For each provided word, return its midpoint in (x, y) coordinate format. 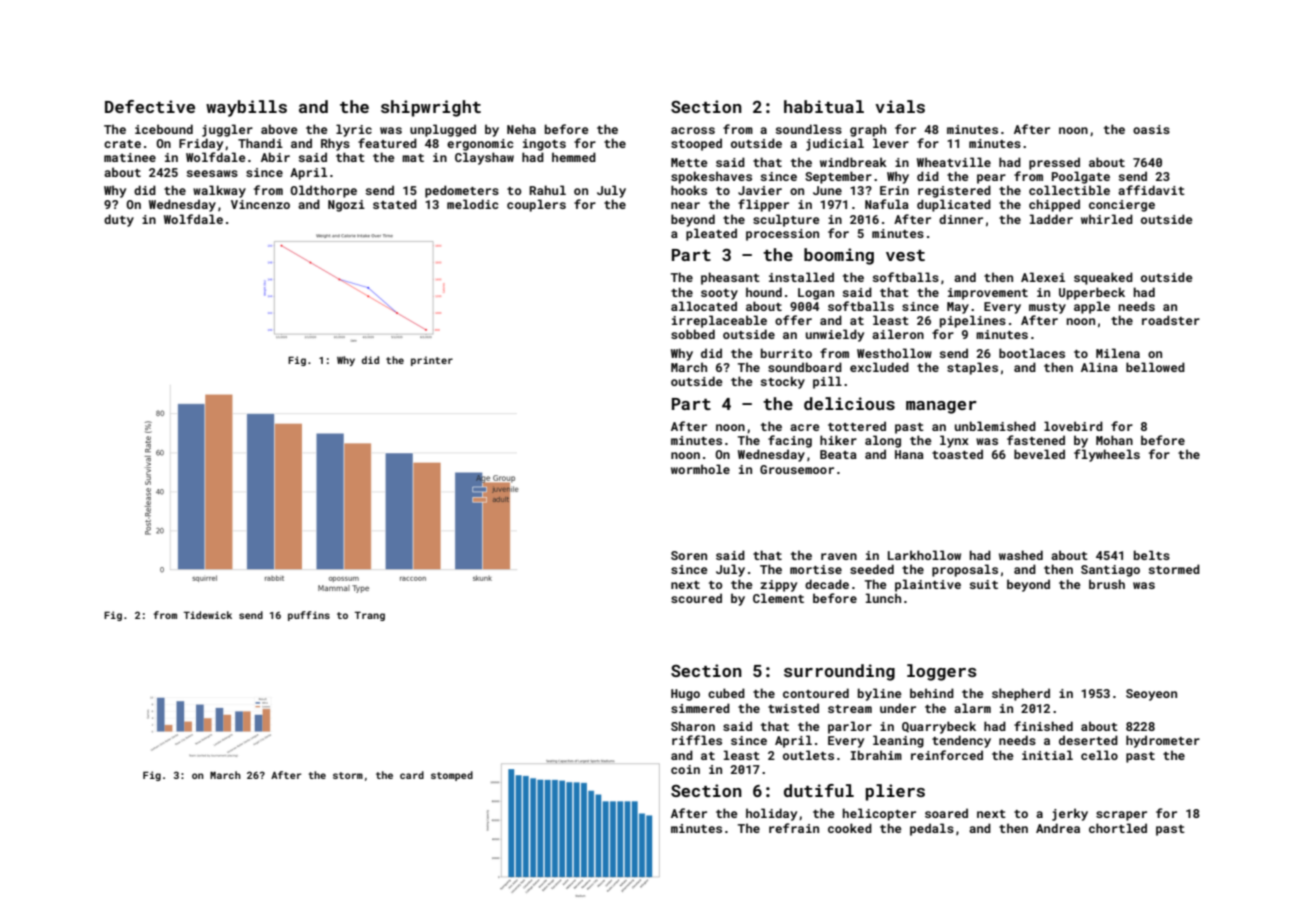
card (412, 775)
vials (900, 106)
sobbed (693, 334)
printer (432, 361)
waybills (246, 108)
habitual (824, 106)
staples (972, 368)
